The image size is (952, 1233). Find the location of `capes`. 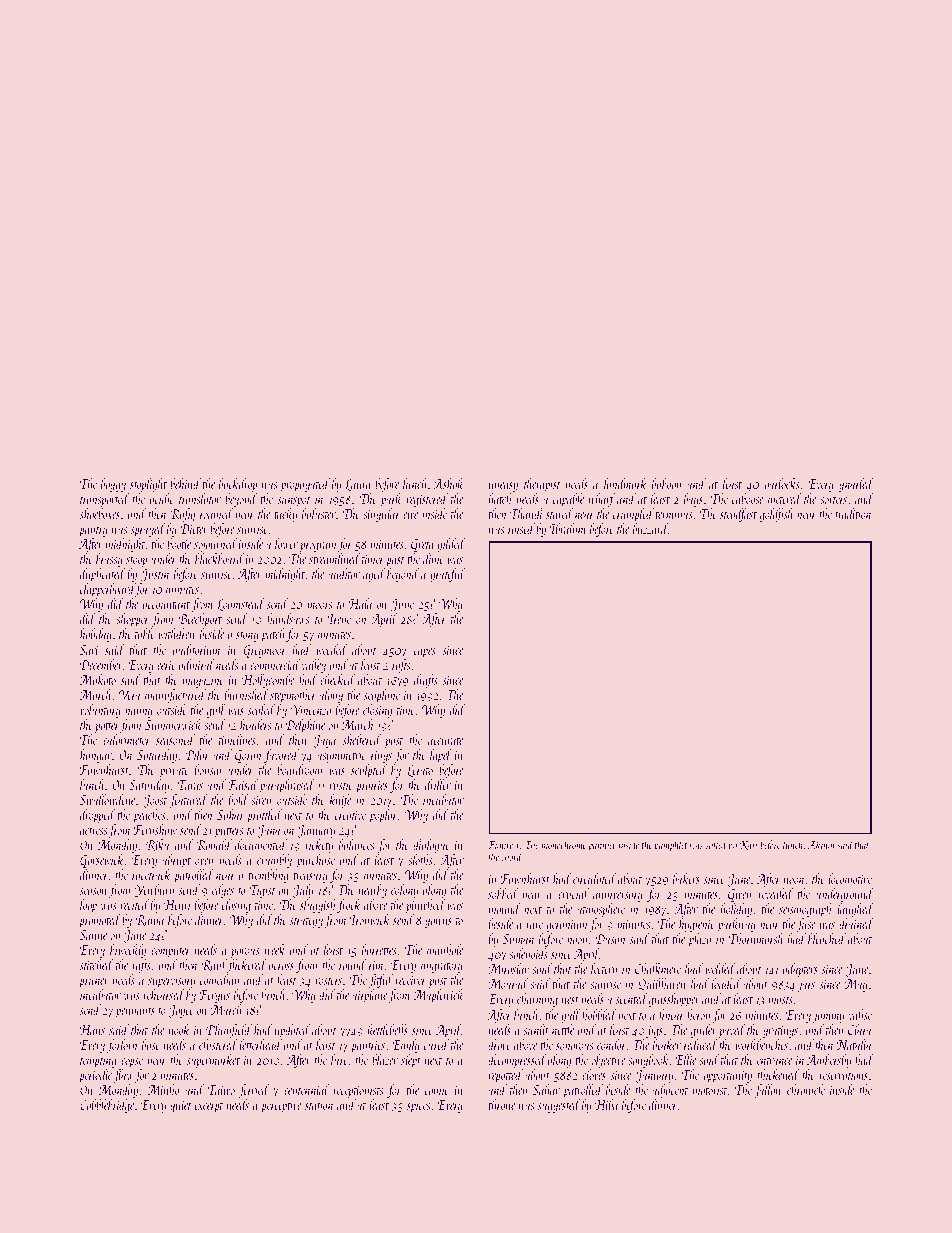

capes is located at coordinates (425, 653).
